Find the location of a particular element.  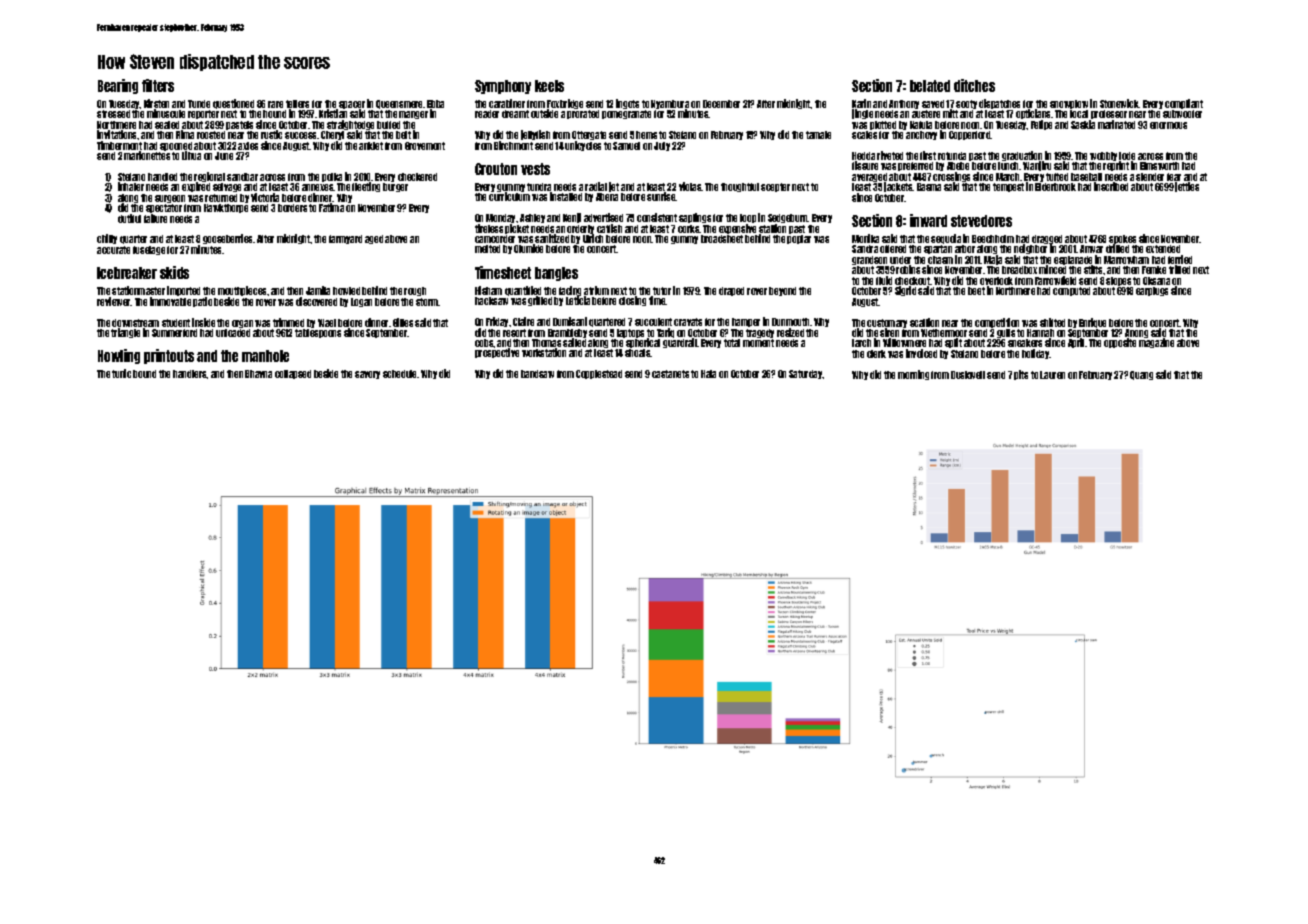

filters is located at coordinates (158, 85).
